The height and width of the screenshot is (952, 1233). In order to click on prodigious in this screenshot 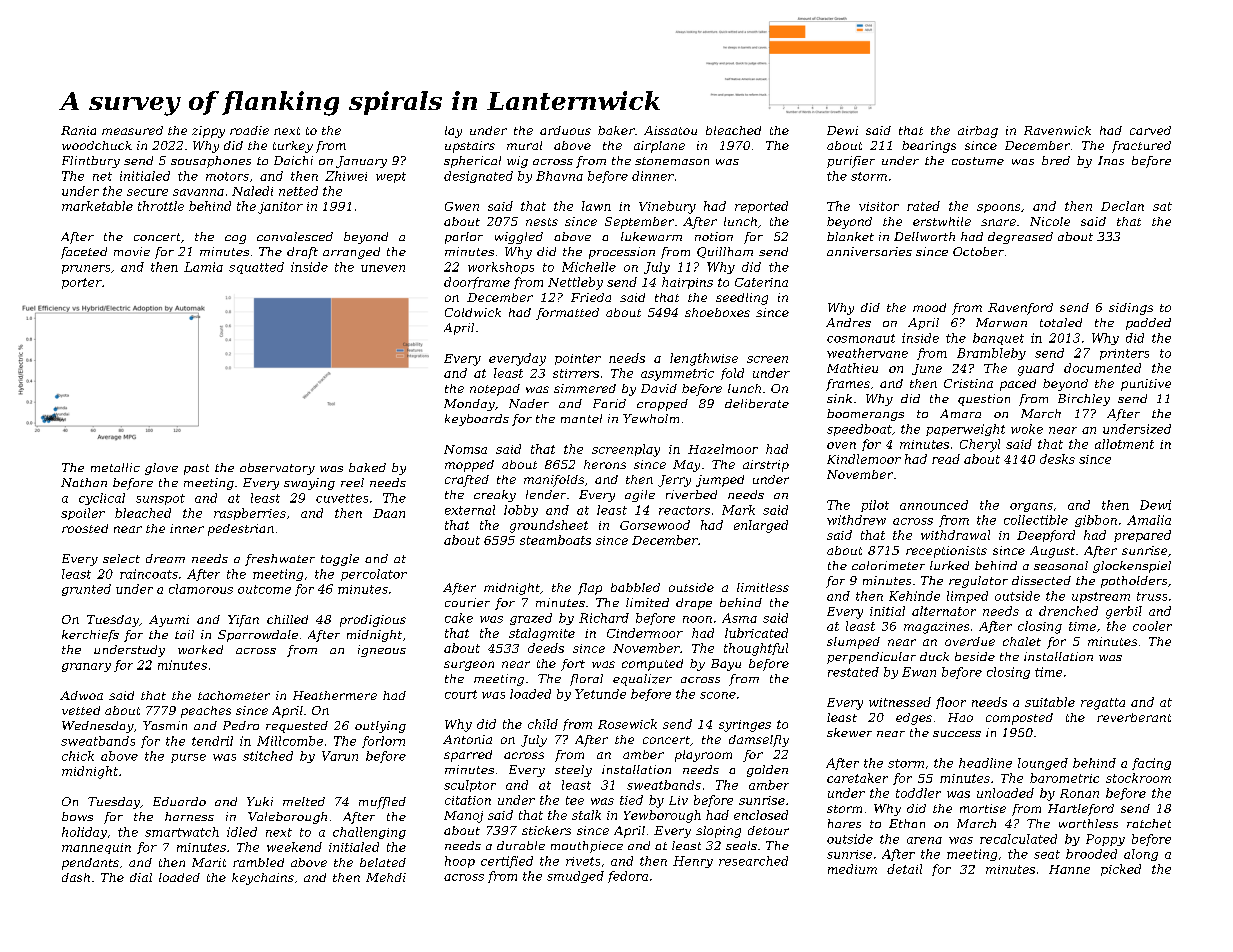, I will do `click(373, 621)`.
